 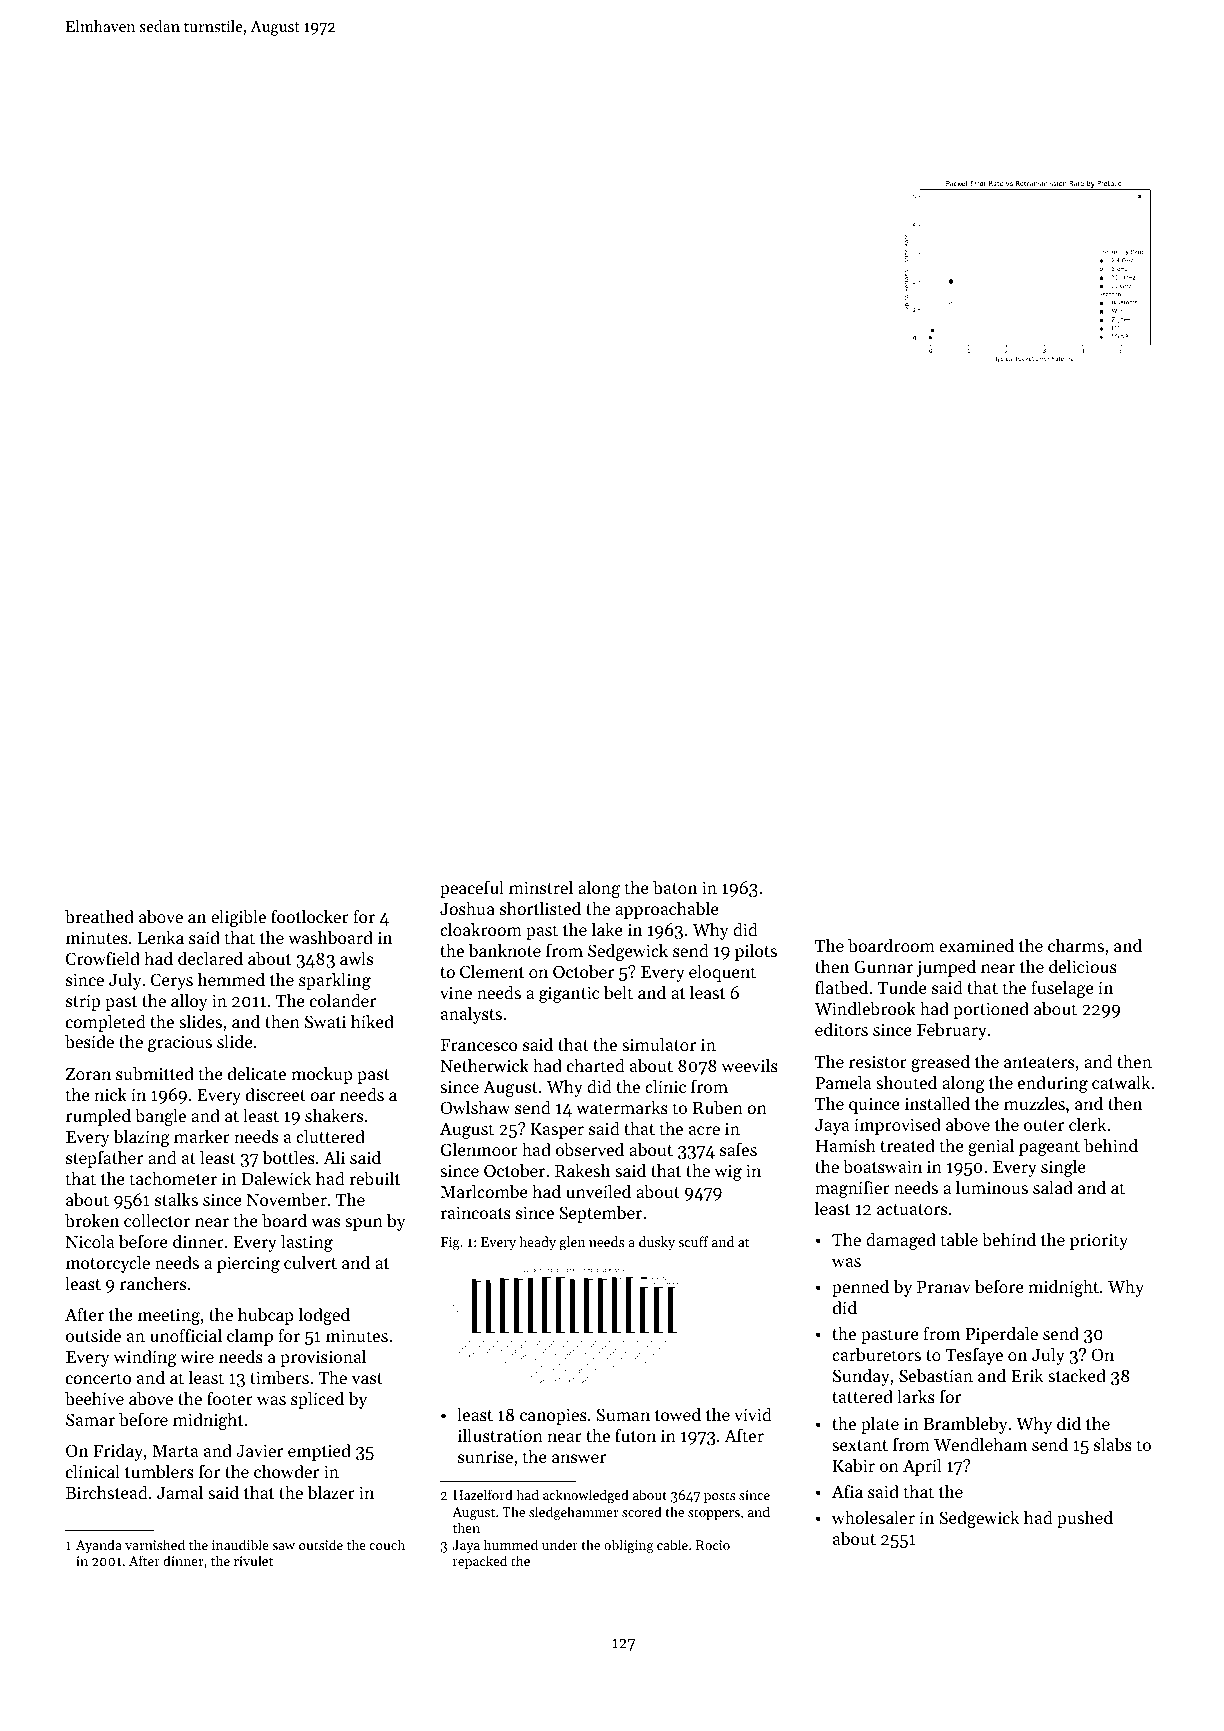 I want to click on breathed, so click(x=99, y=916).
